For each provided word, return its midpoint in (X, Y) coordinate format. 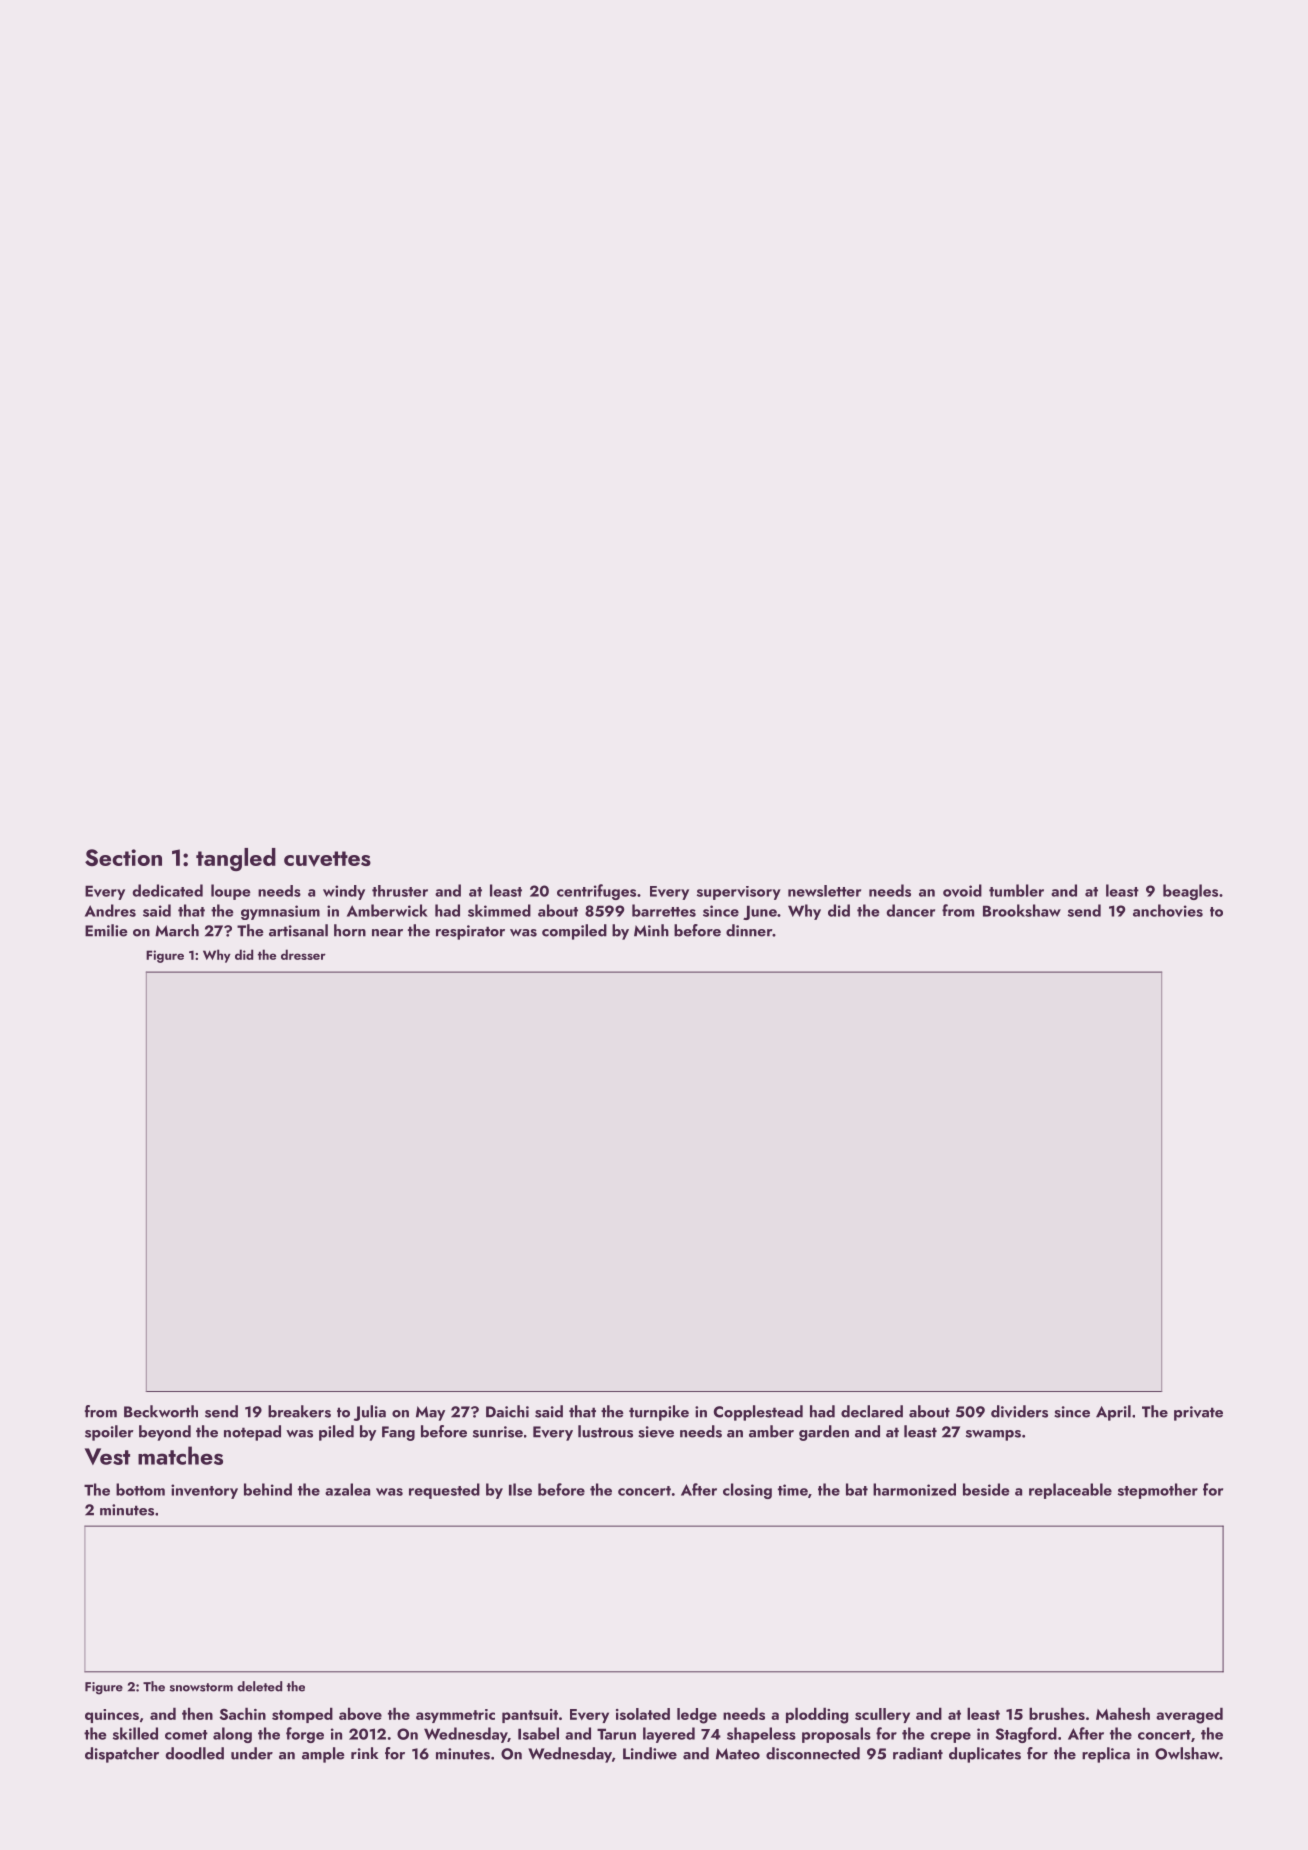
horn (350, 930)
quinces (112, 1716)
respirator (470, 932)
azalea (347, 1489)
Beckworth (161, 1411)
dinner (749, 930)
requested (444, 1491)
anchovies (1168, 910)
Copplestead (758, 1413)
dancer (911, 910)
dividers (1019, 1411)
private (1198, 1413)
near (387, 933)
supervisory (739, 893)
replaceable (1070, 1491)
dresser (303, 954)
